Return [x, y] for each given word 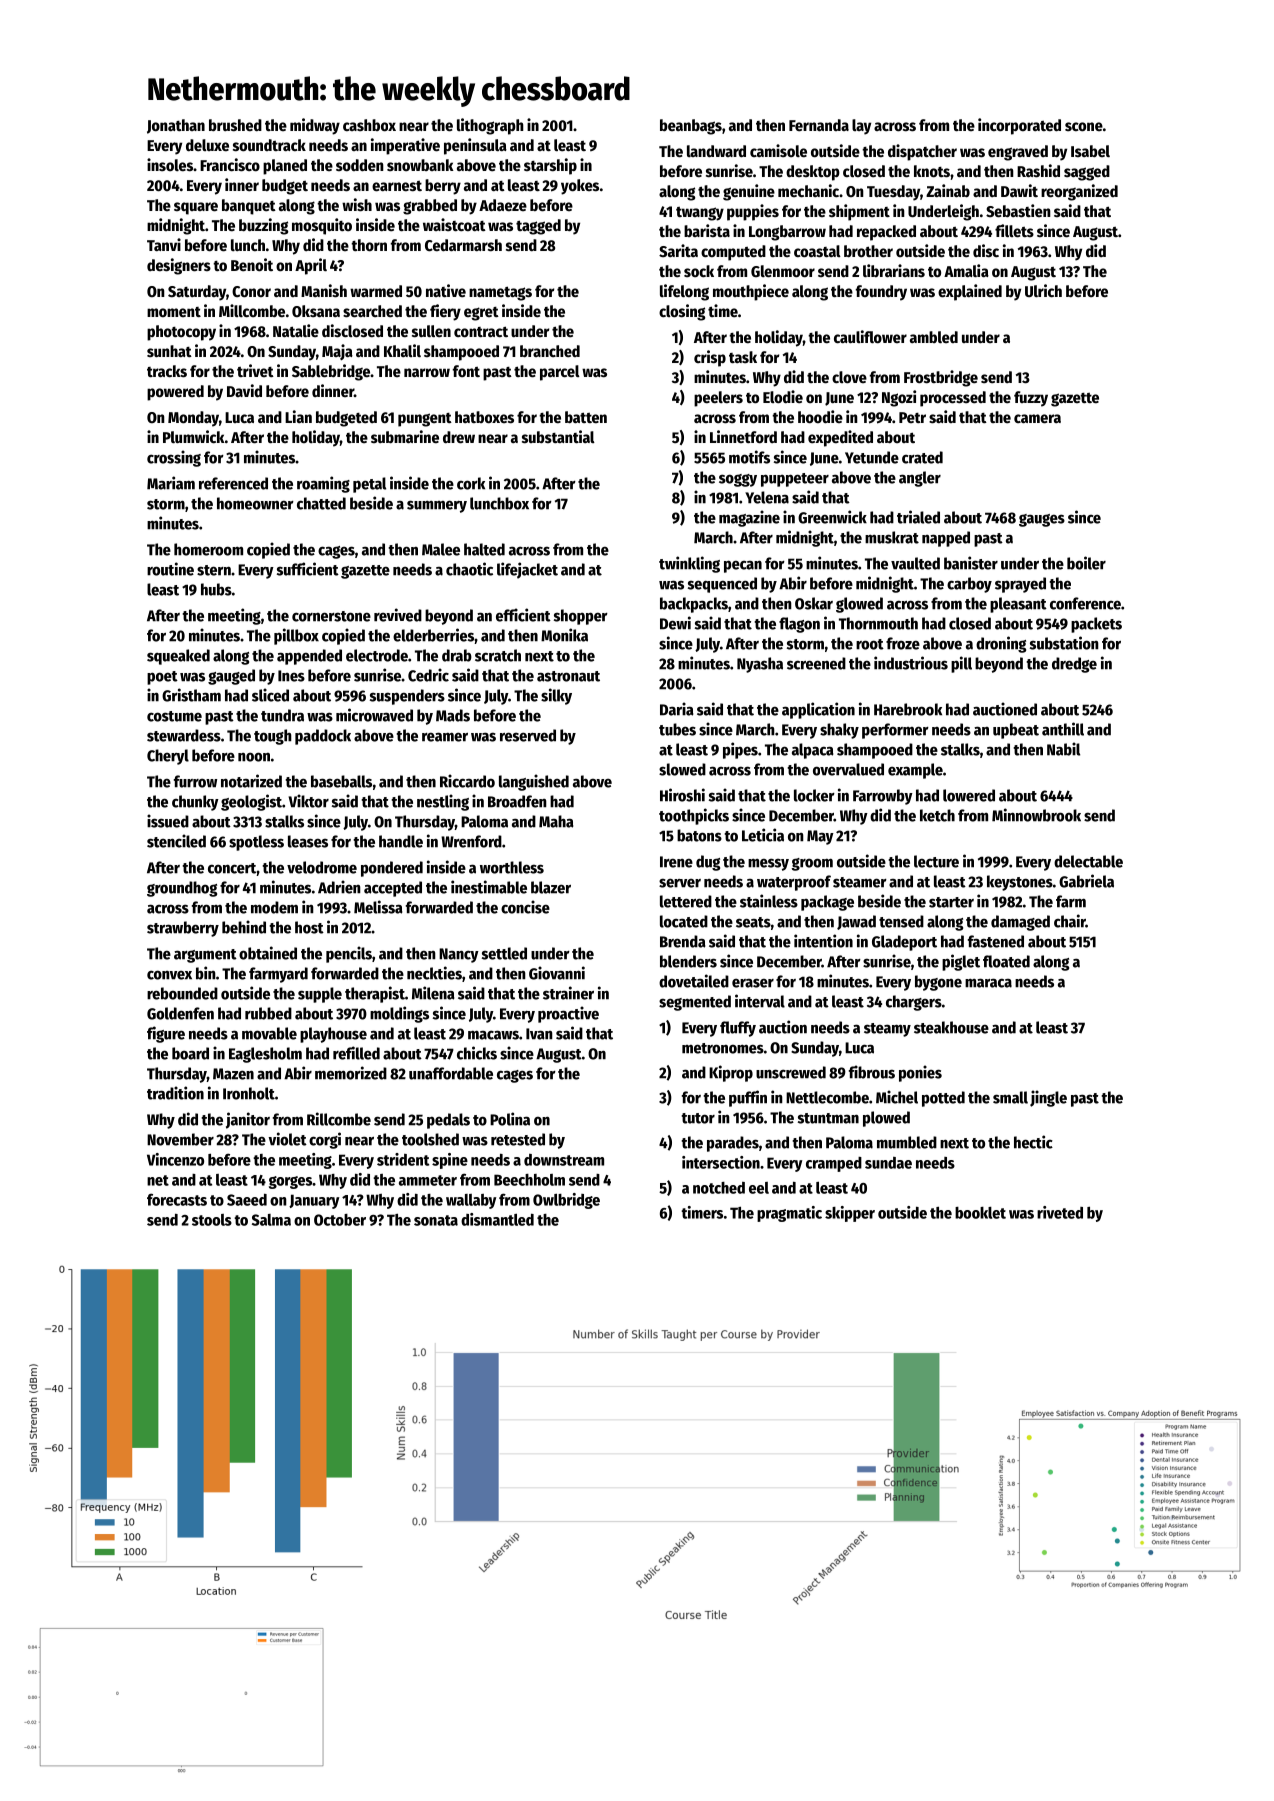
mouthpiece [751, 292]
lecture [936, 861]
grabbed [430, 207]
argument [205, 956]
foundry [881, 293]
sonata [436, 1220]
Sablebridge [331, 372]
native [446, 291]
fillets [1014, 231]
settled [504, 953]
